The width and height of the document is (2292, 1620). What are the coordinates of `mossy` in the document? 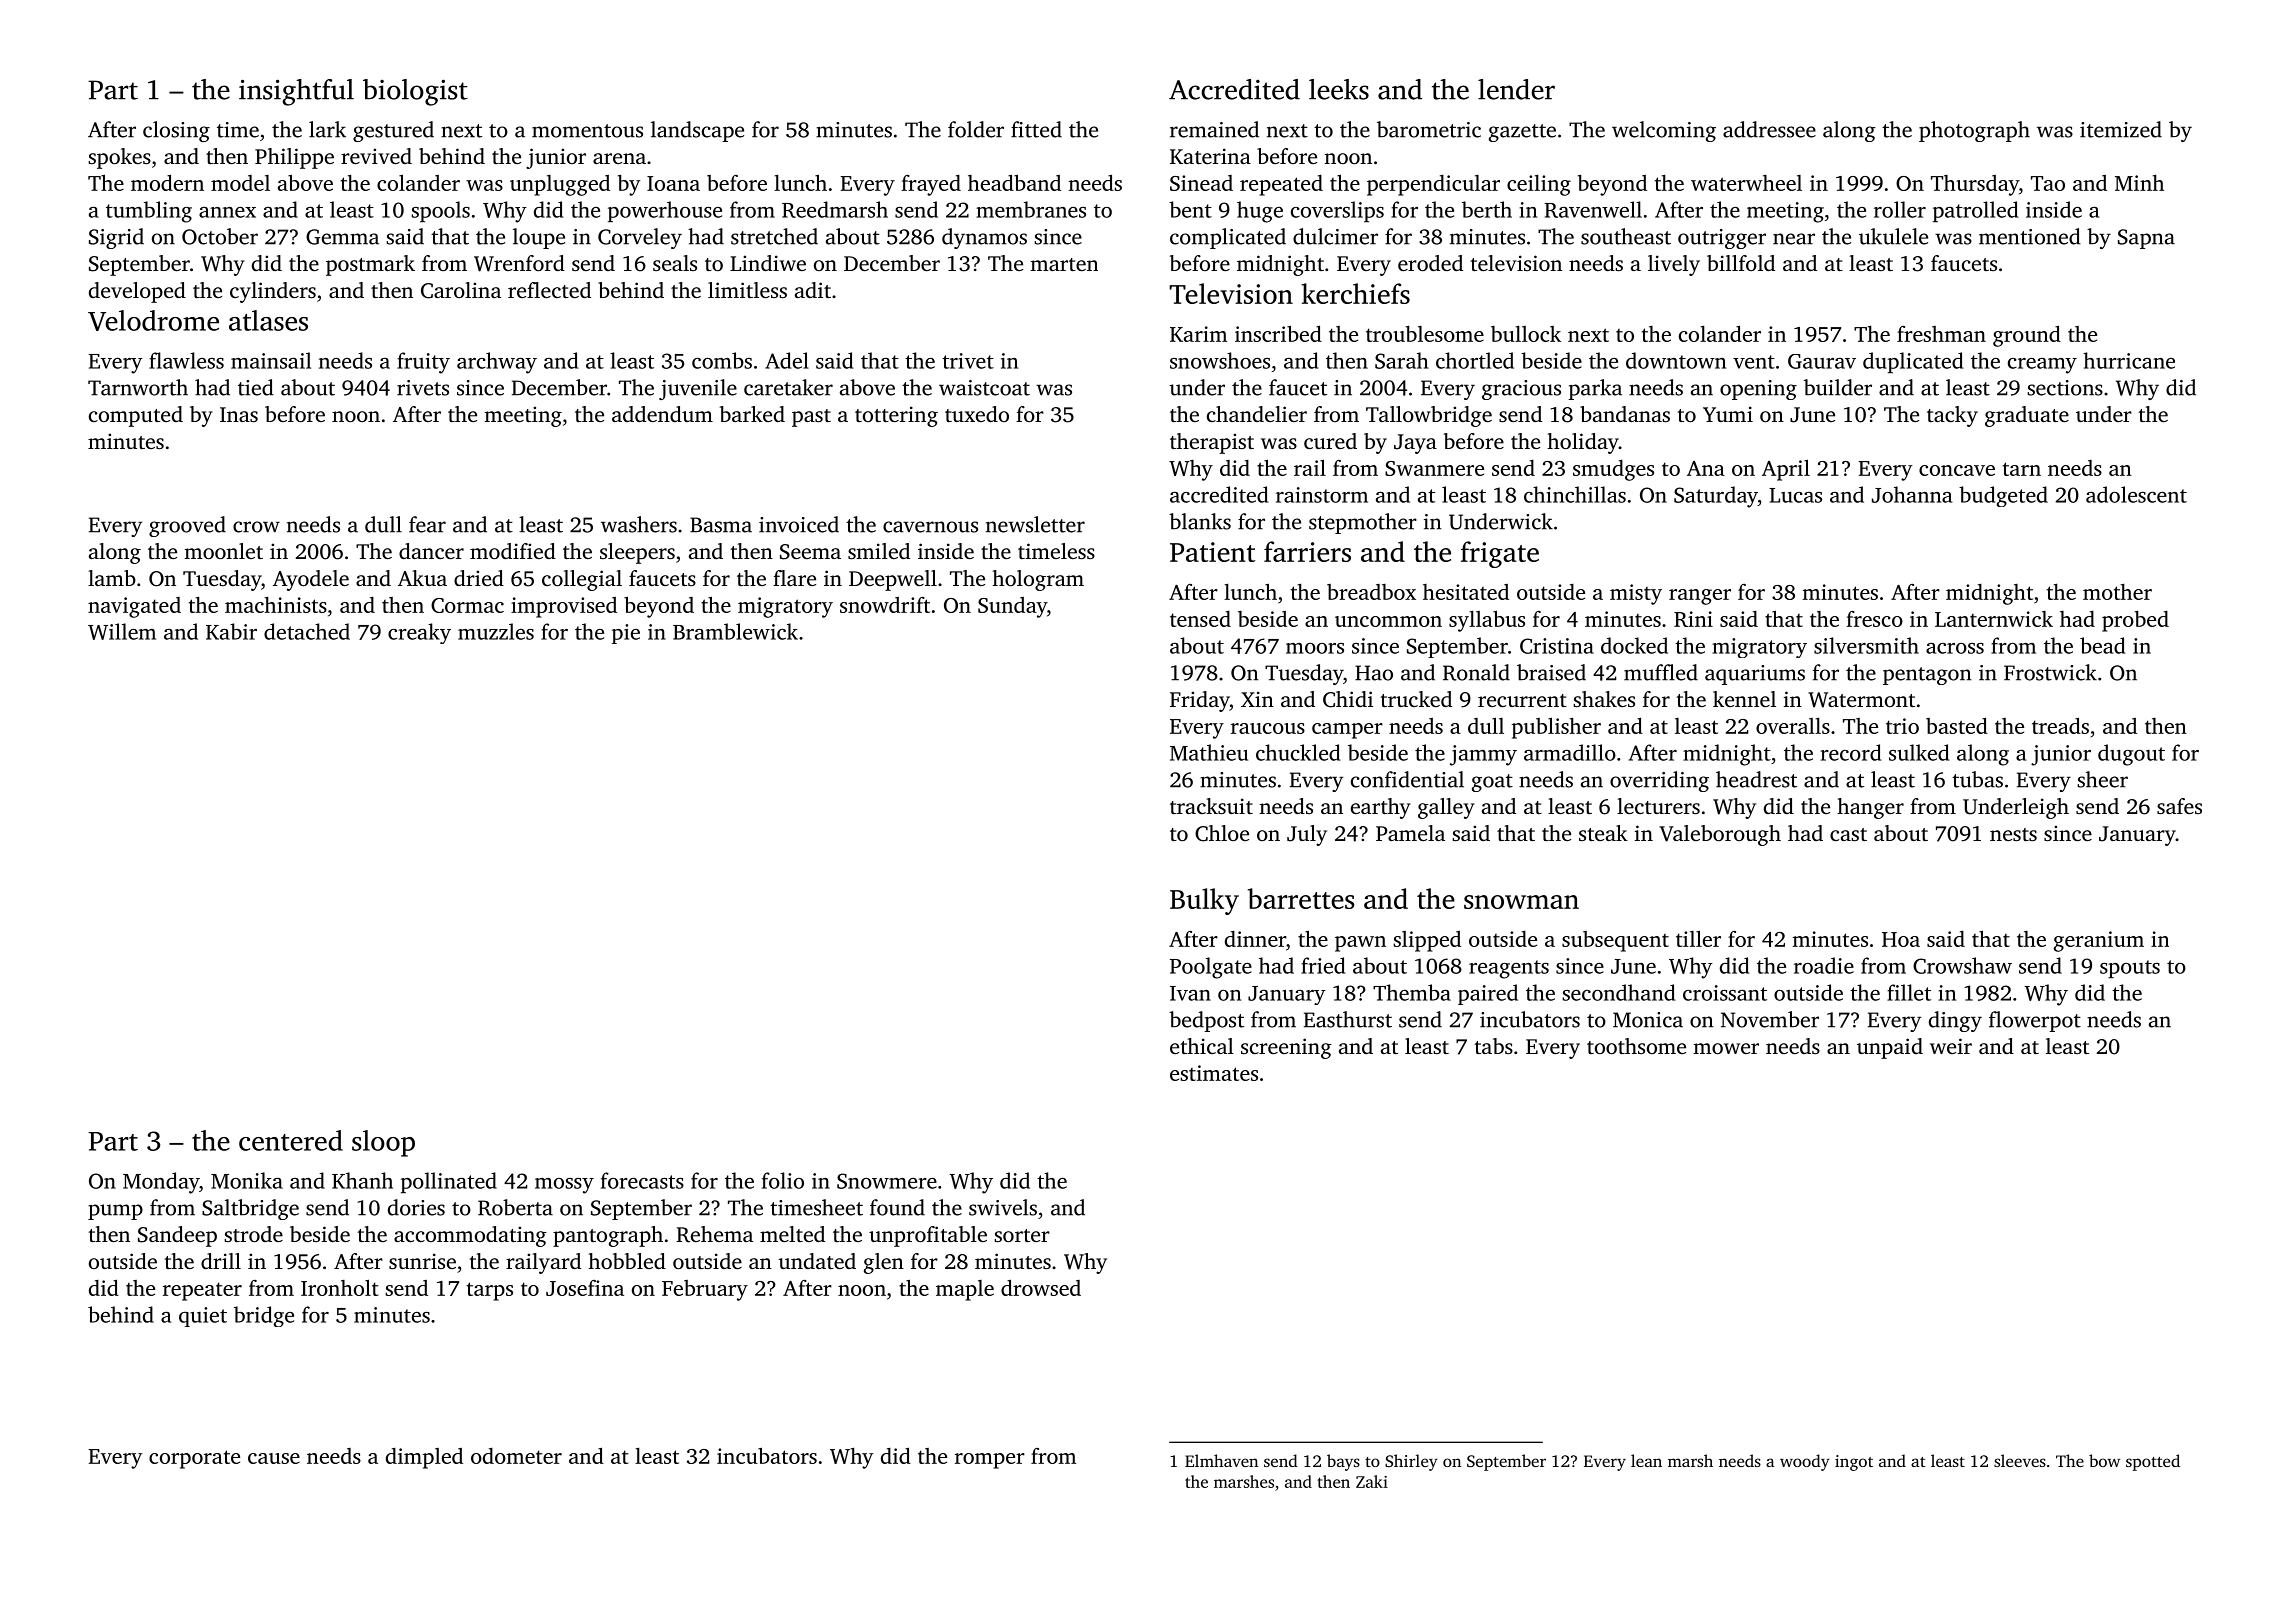 It's located at (564, 1186).
